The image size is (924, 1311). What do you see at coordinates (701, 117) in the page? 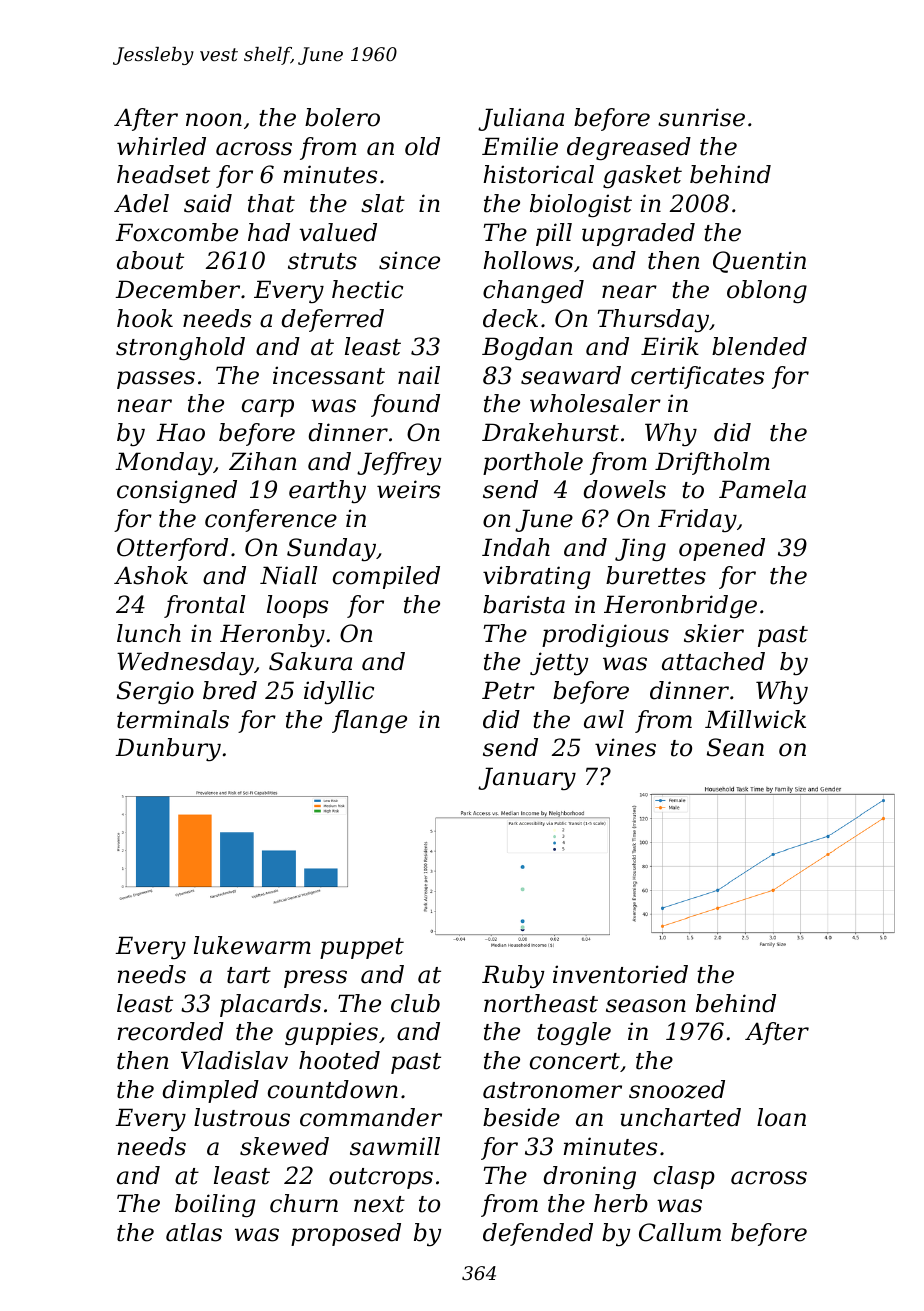
I see `sunrise` at bounding box center [701, 117].
